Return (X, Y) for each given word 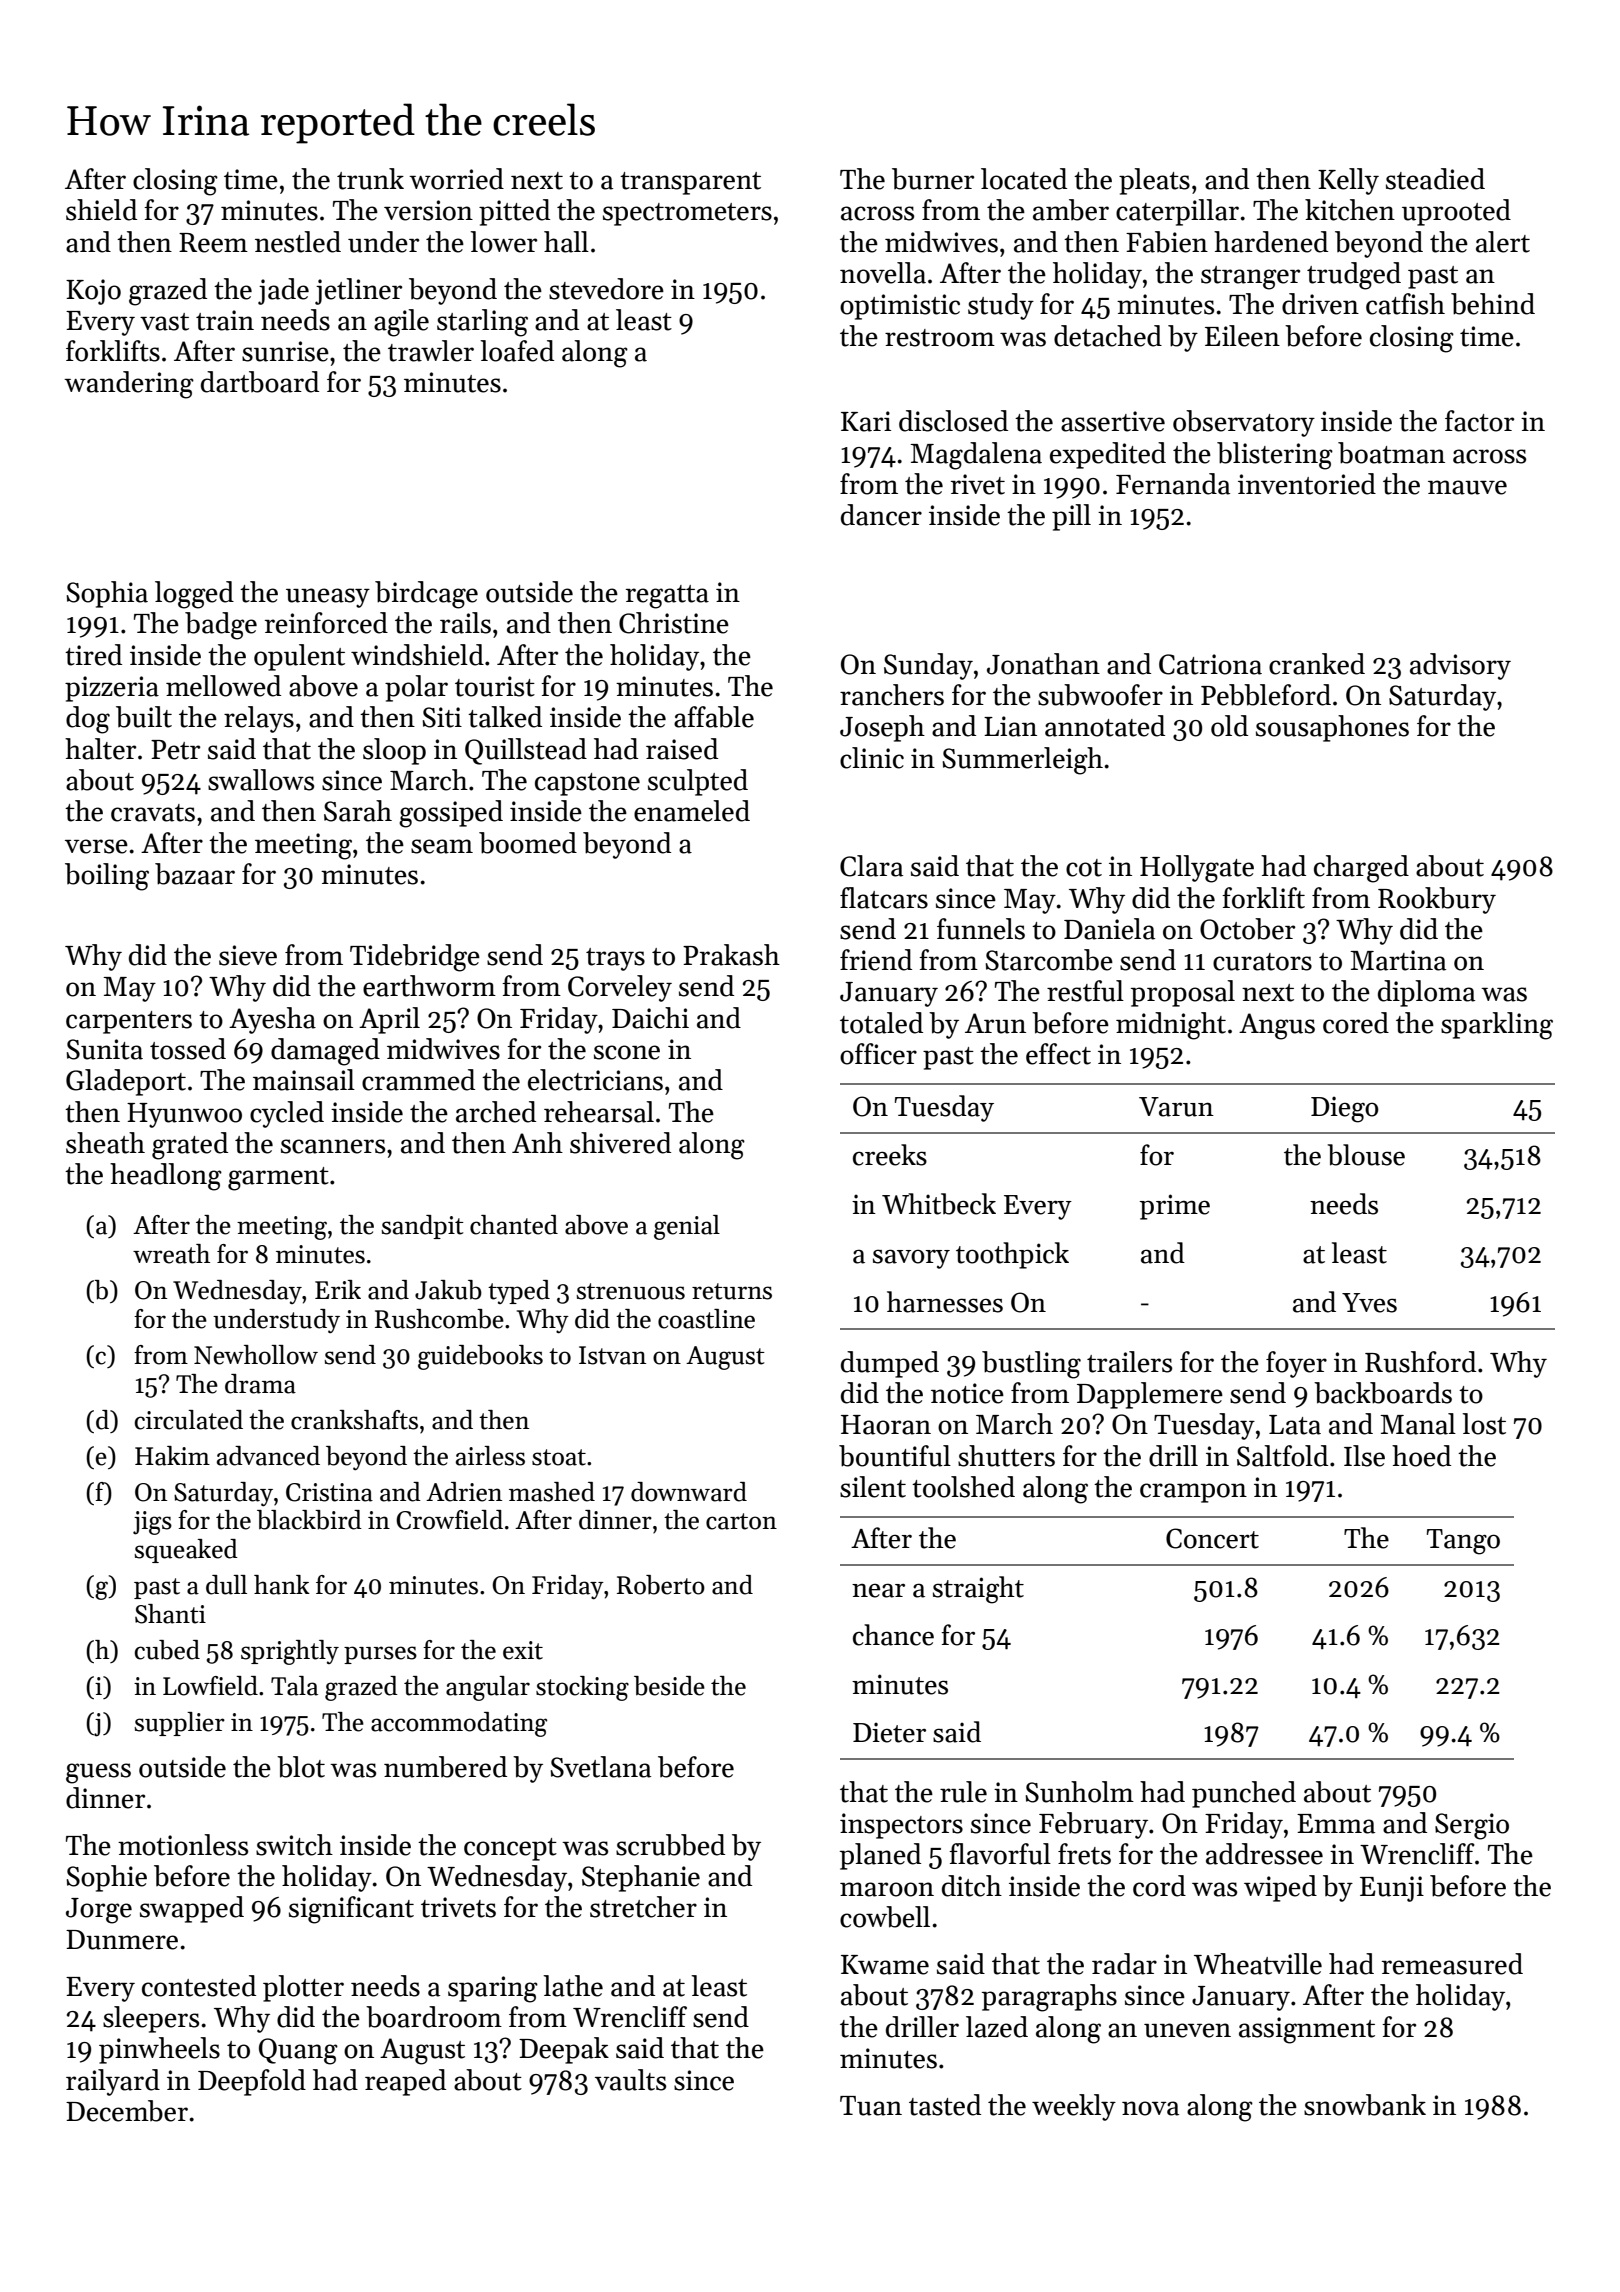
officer (878, 1054)
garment (278, 1179)
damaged (325, 1052)
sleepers (151, 2019)
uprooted (1456, 212)
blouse (1366, 1155)
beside (669, 1686)
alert (1503, 242)
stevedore (606, 289)
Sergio (1472, 1826)
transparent (690, 183)
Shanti (170, 1614)
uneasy (328, 598)
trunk (370, 179)
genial (687, 1227)
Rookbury (1437, 900)
